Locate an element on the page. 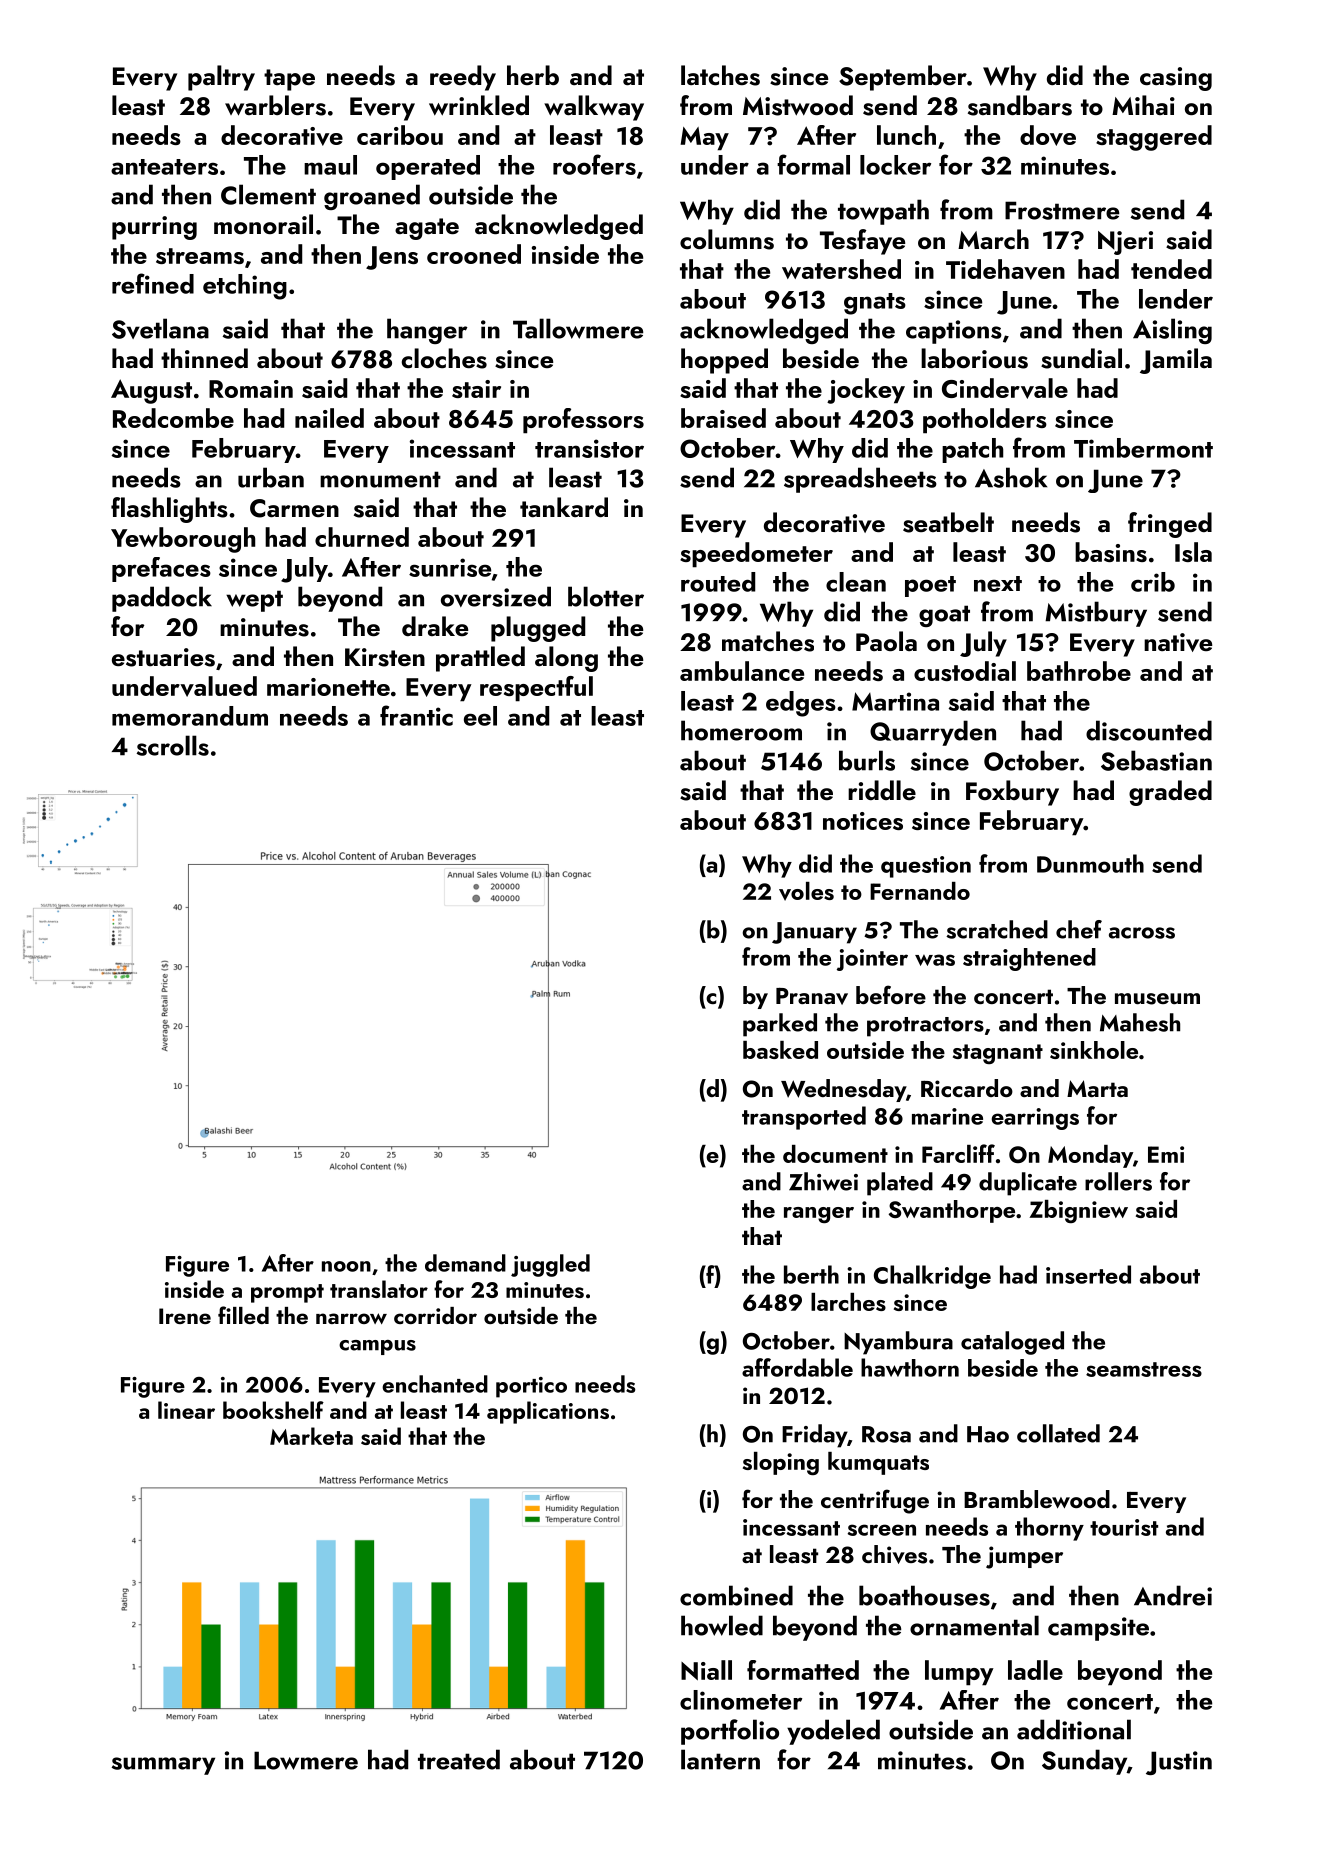  frantic is located at coordinates (416, 715).
